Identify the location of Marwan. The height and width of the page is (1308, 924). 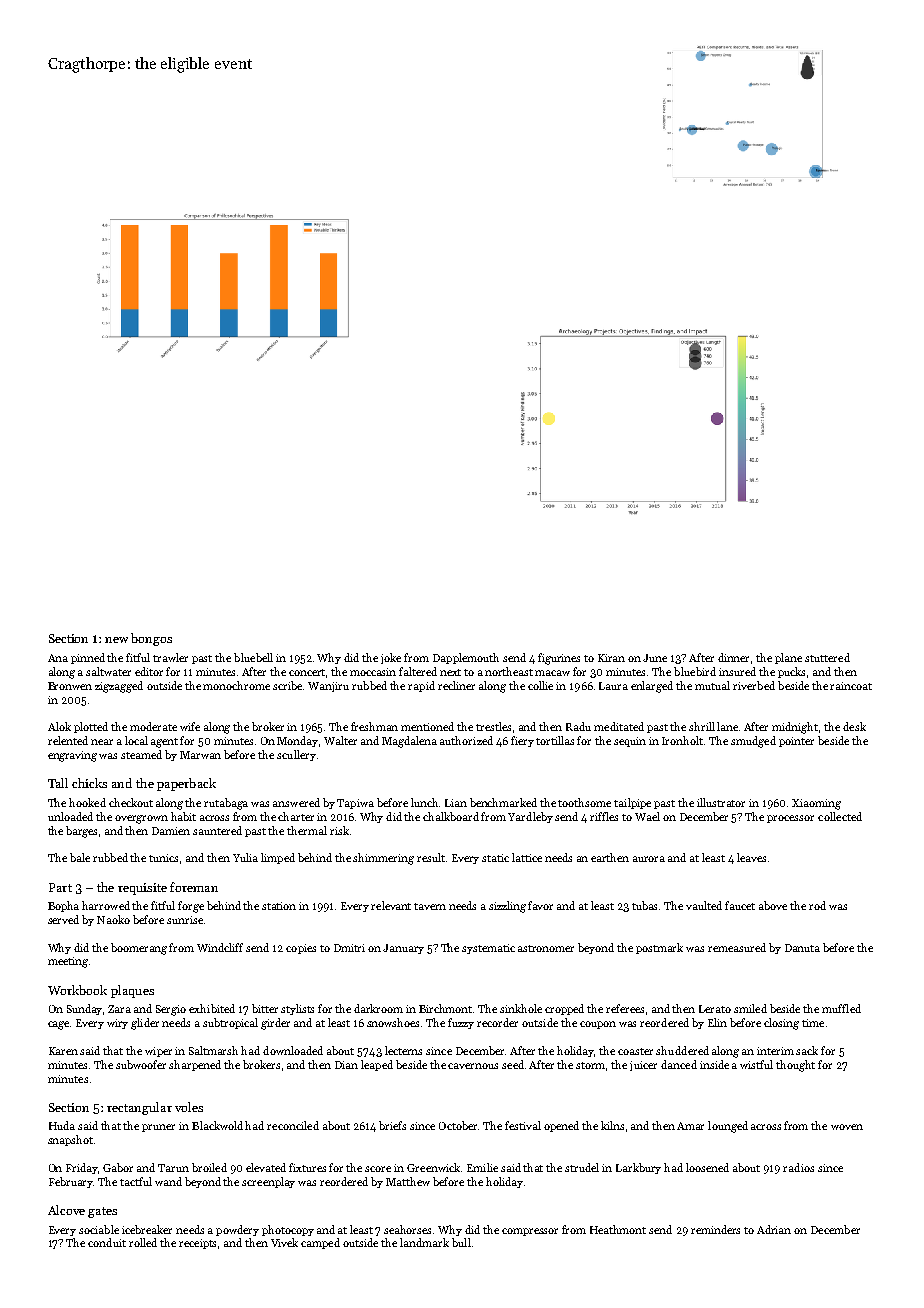
(200, 755).
